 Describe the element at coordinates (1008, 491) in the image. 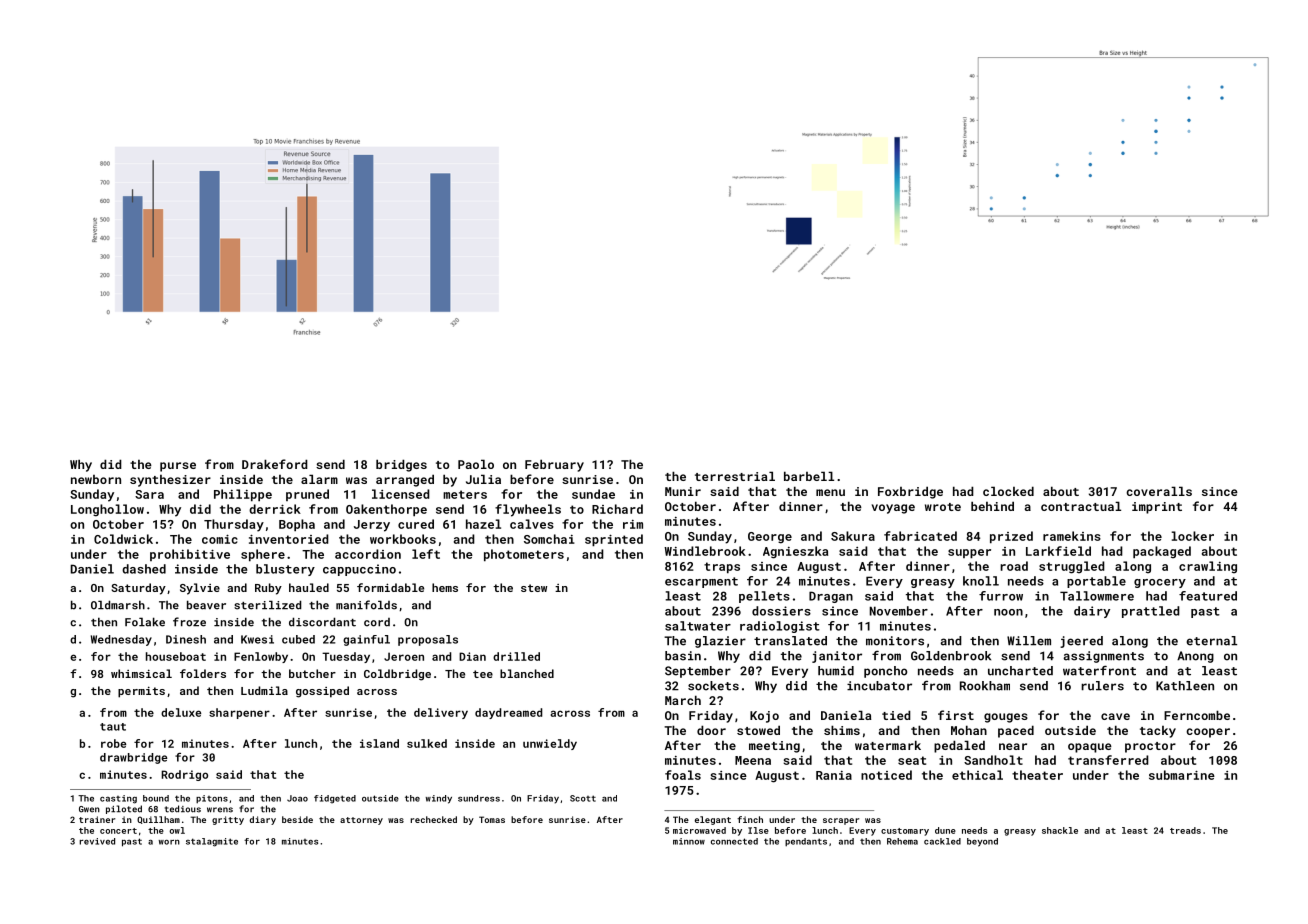

I see `clocked` at that location.
